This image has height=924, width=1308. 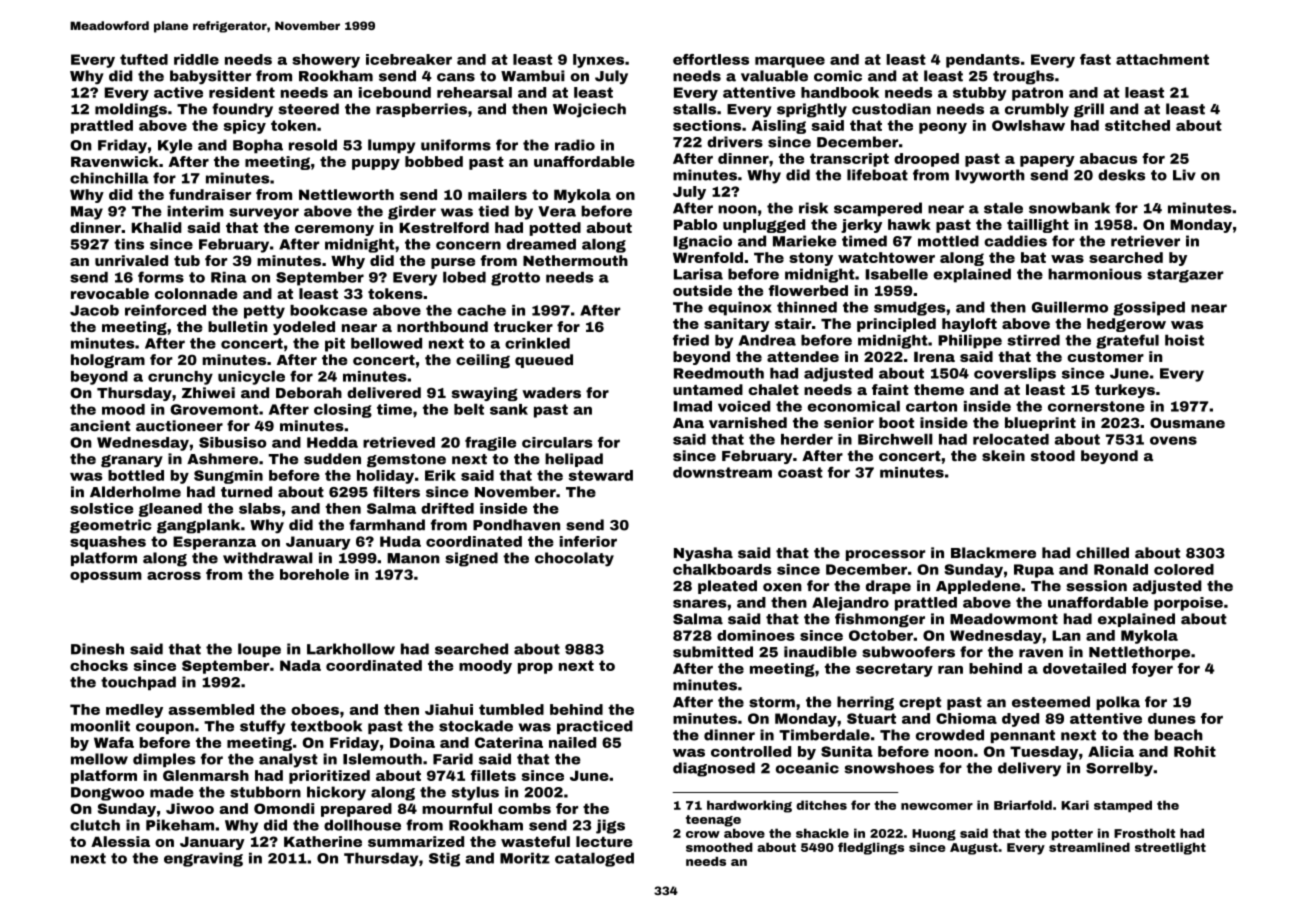 I want to click on prop, so click(x=535, y=668).
